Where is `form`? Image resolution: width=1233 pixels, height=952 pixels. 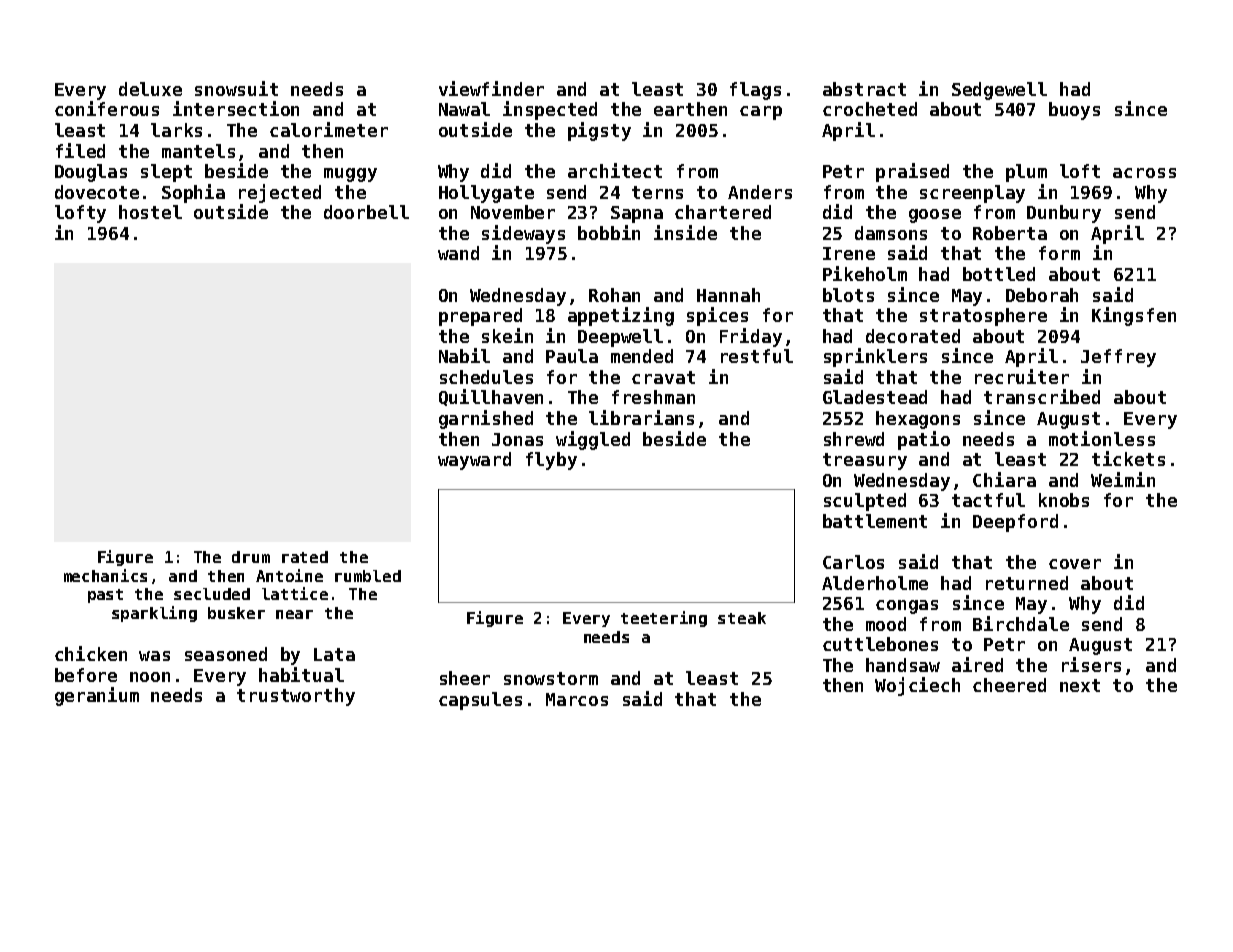 form is located at coordinates (1059, 253).
